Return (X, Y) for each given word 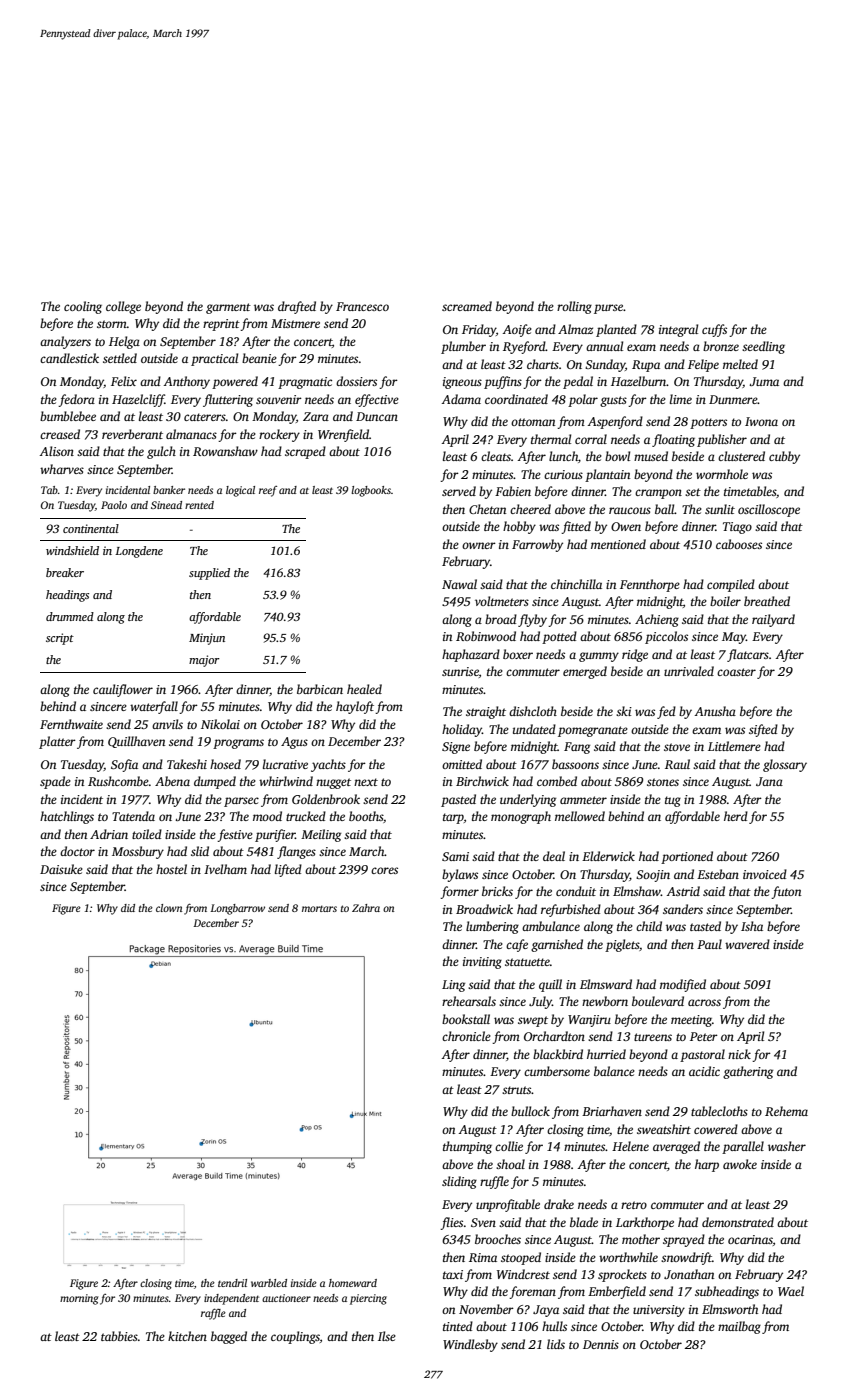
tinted (458, 1326)
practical (214, 359)
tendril (232, 1283)
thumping (467, 1147)
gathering (748, 1072)
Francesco (362, 306)
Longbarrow (237, 909)
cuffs (714, 330)
